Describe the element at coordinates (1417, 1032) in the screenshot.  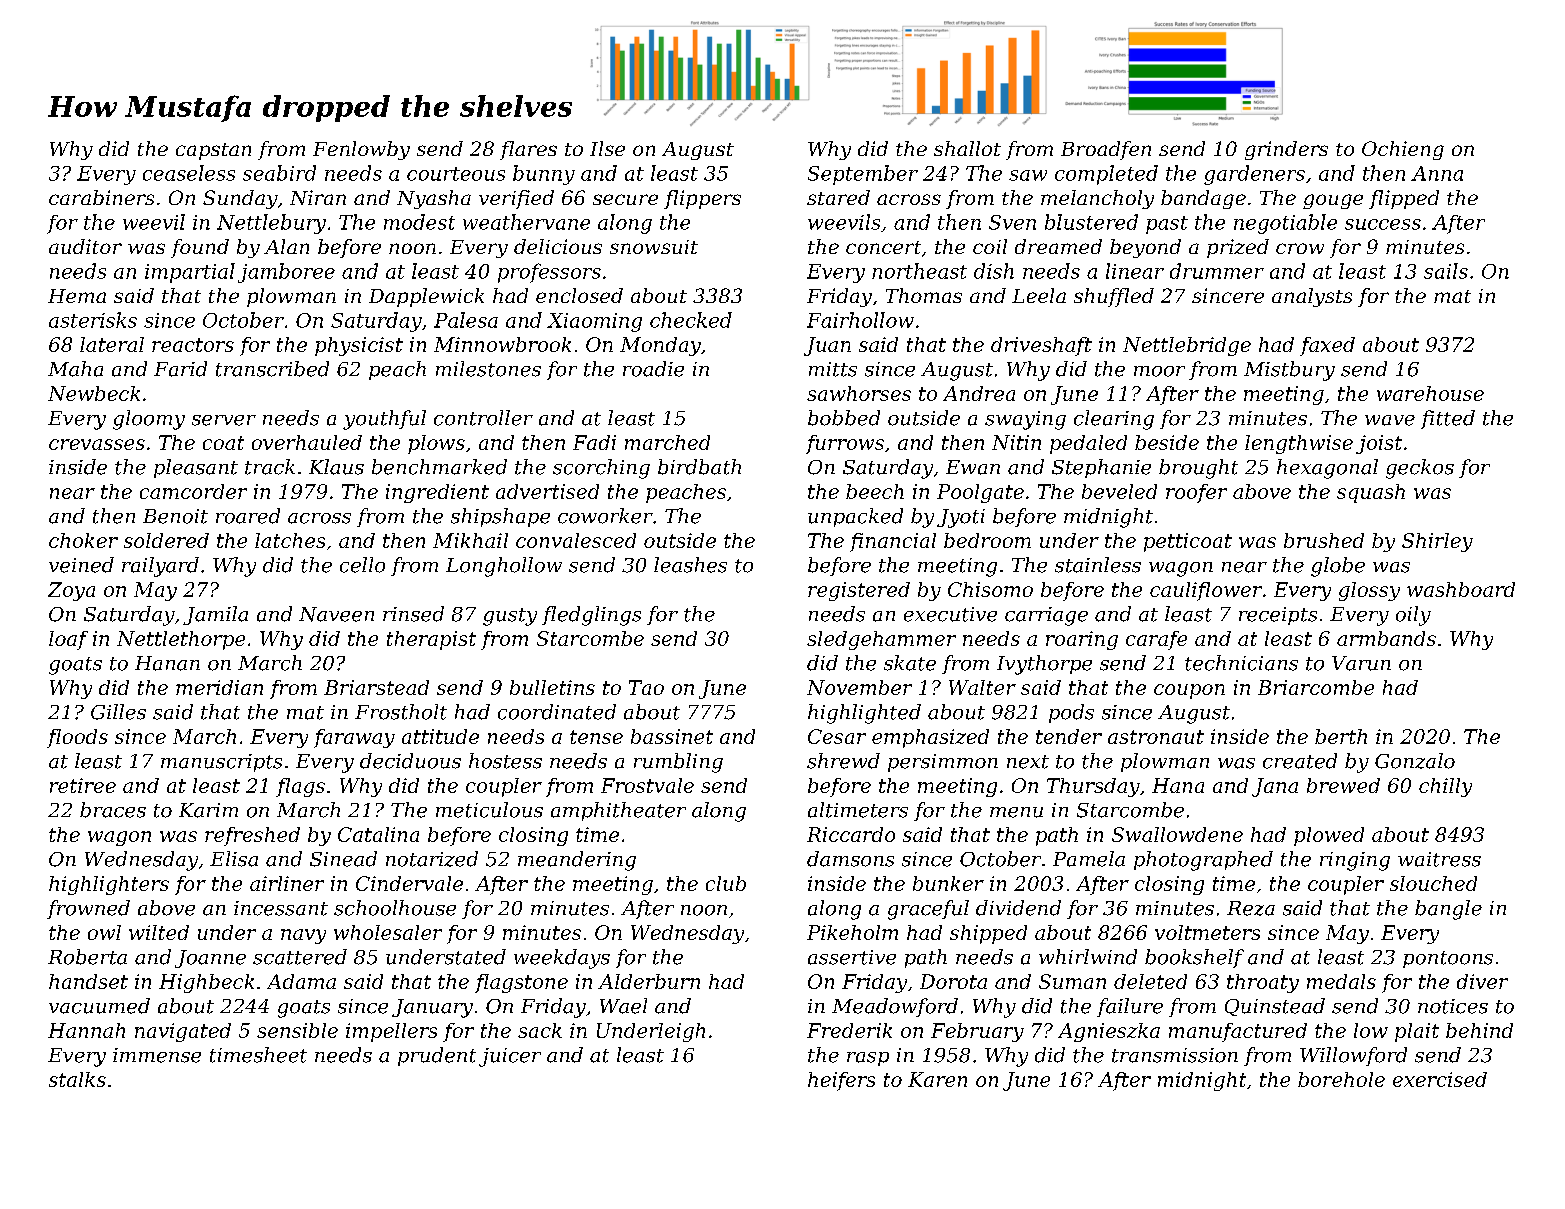
I see `plait` at that location.
